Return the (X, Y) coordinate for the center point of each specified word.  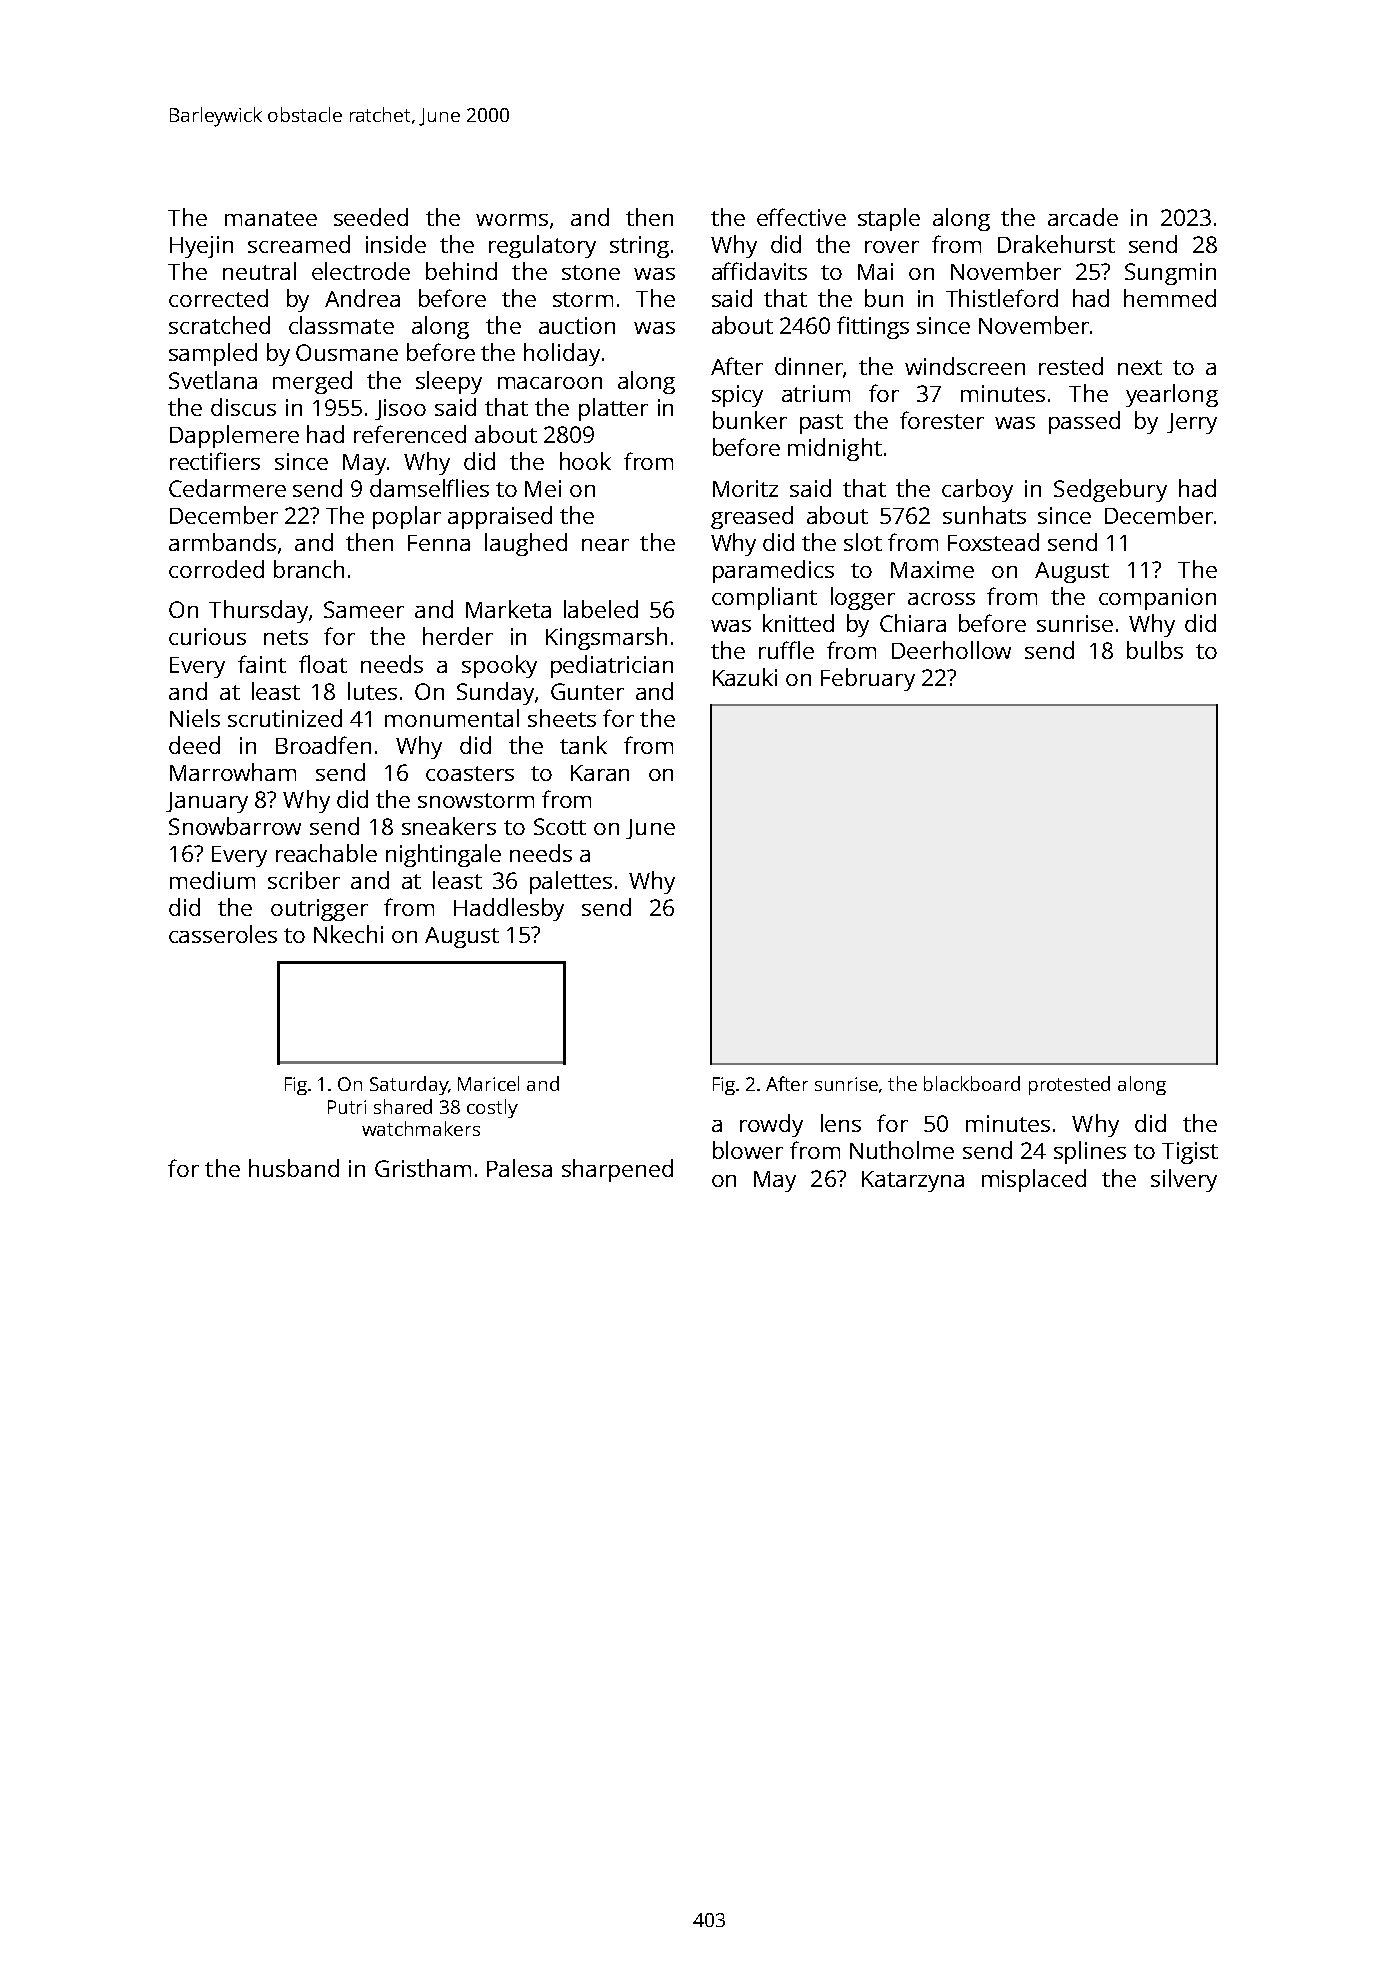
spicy (737, 396)
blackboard (972, 1083)
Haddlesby (509, 909)
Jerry (1192, 423)
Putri (347, 1107)
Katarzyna (913, 1181)
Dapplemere (234, 436)
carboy (977, 490)
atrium (816, 393)
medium (212, 880)
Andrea (362, 298)
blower (748, 1150)
